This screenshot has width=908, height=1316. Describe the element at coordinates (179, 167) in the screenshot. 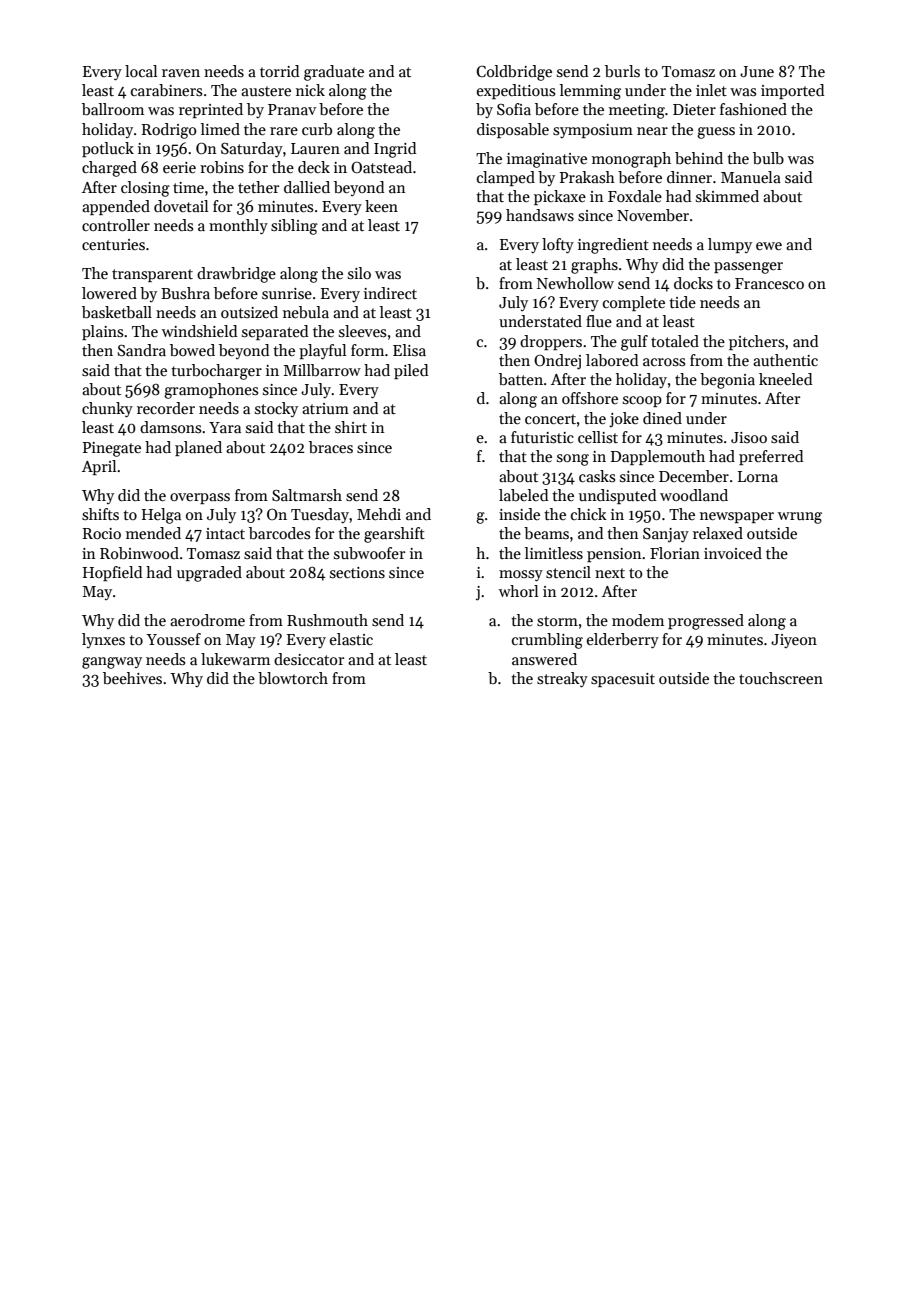

I see `eerie` at that location.
